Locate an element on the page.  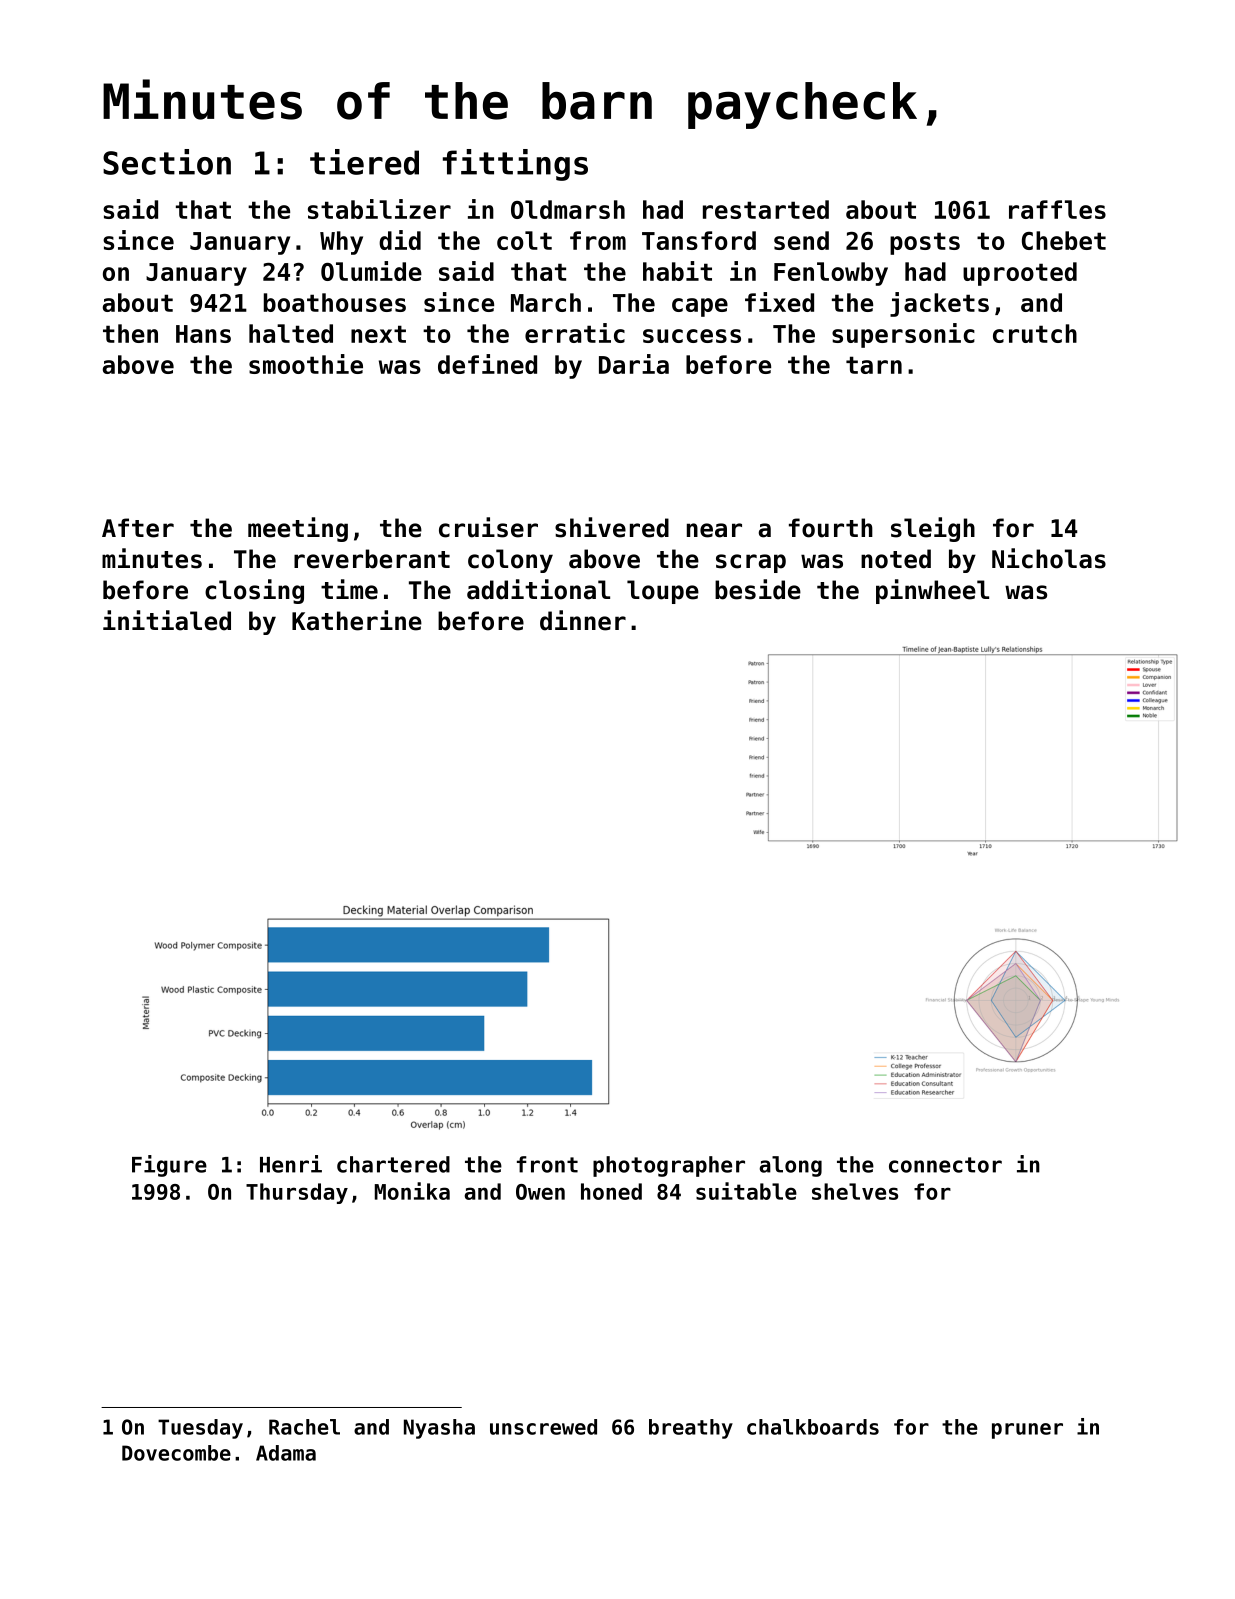
fittings is located at coordinates (515, 165).
